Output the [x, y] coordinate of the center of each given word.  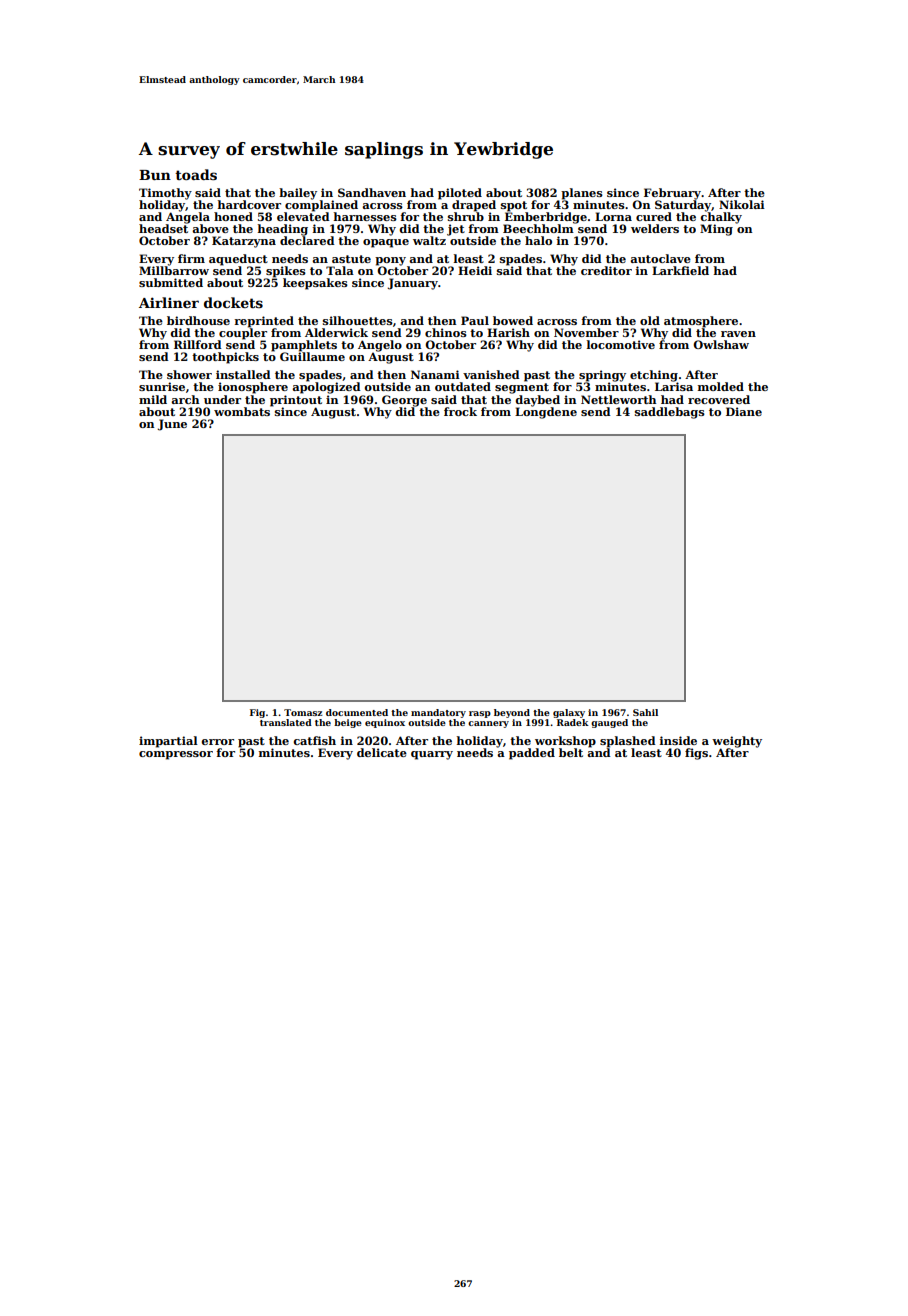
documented [357, 712]
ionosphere [253, 388]
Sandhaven [372, 192]
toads [196, 174]
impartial [168, 742]
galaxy [569, 713]
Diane [744, 411]
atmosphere [701, 322]
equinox [385, 723]
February [672, 194]
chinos [446, 332]
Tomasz [303, 712]
